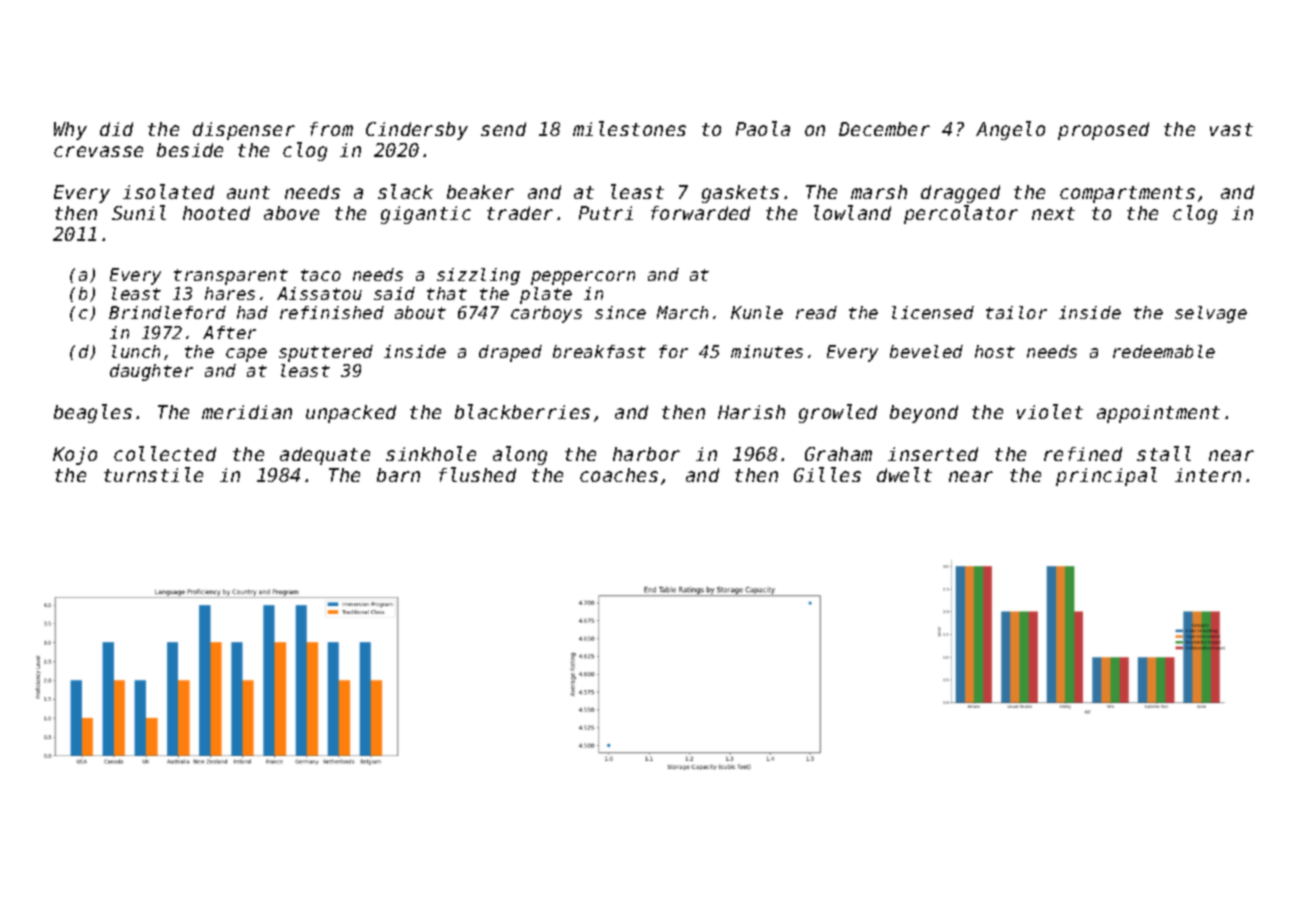 This screenshot has height=924, width=1308. Describe the element at coordinates (933, 312) in the screenshot. I see `licensed` at that location.
